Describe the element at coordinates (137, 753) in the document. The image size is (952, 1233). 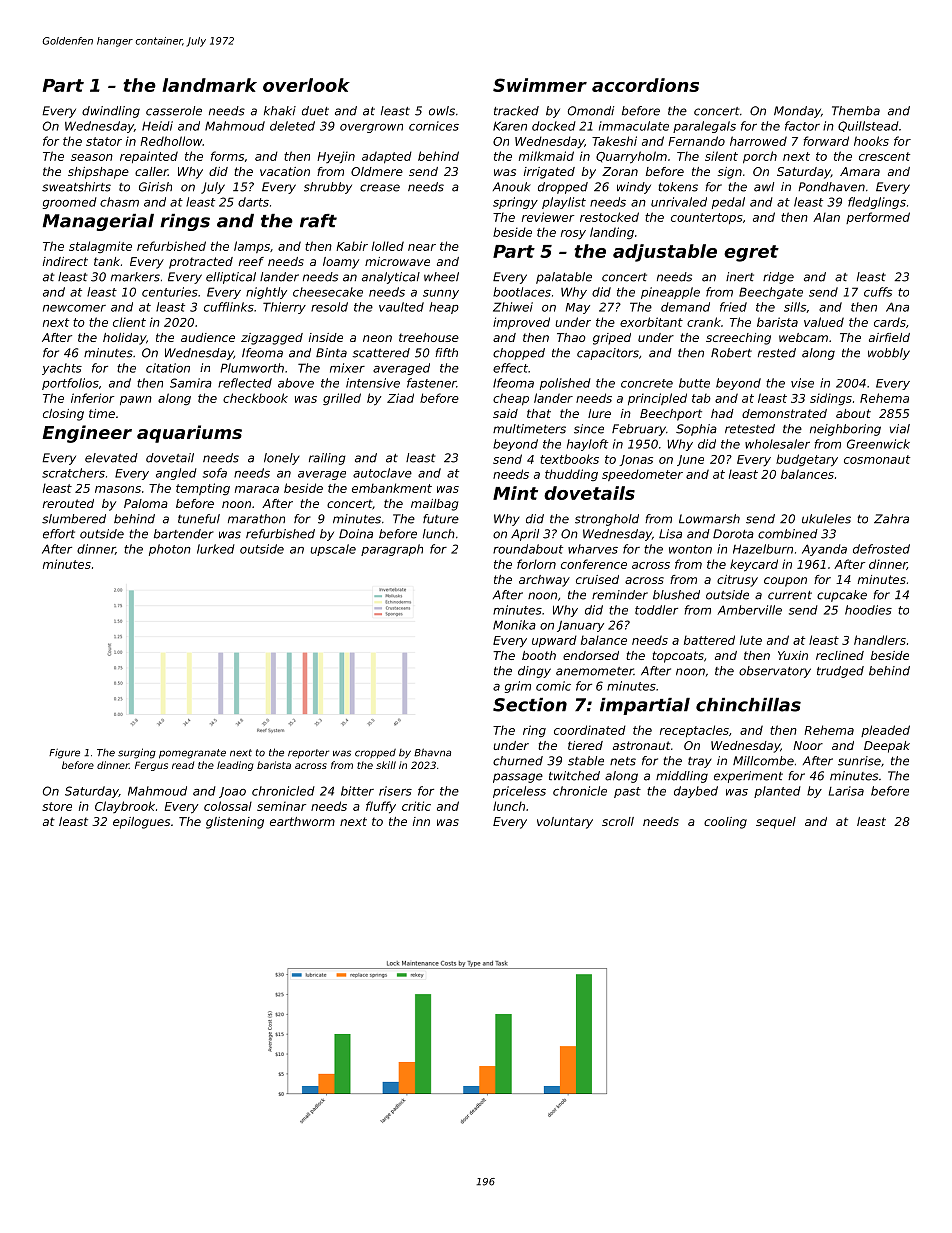
I see `surging` at that location.
